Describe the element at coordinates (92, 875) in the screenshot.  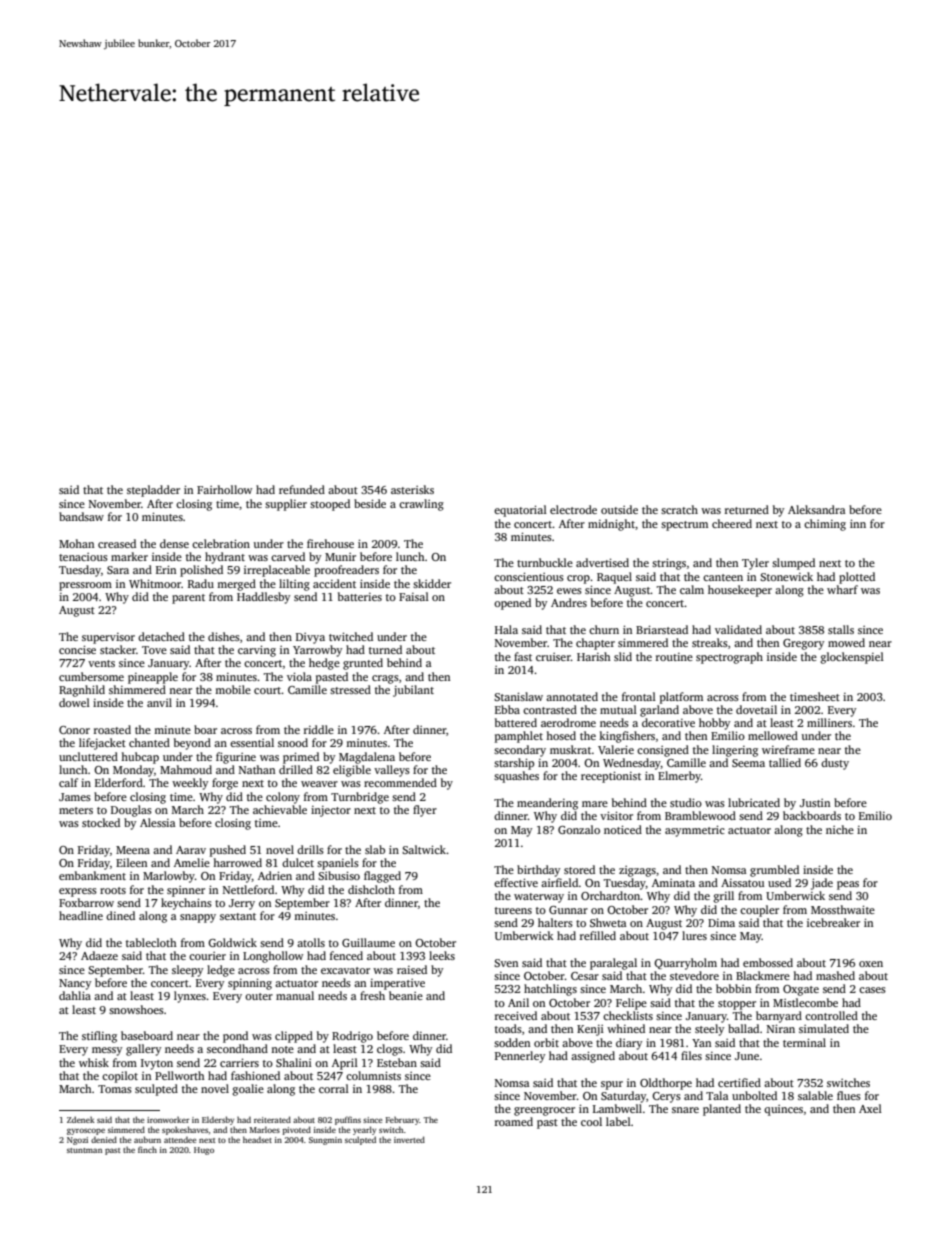
I see `embankment` at that location.
